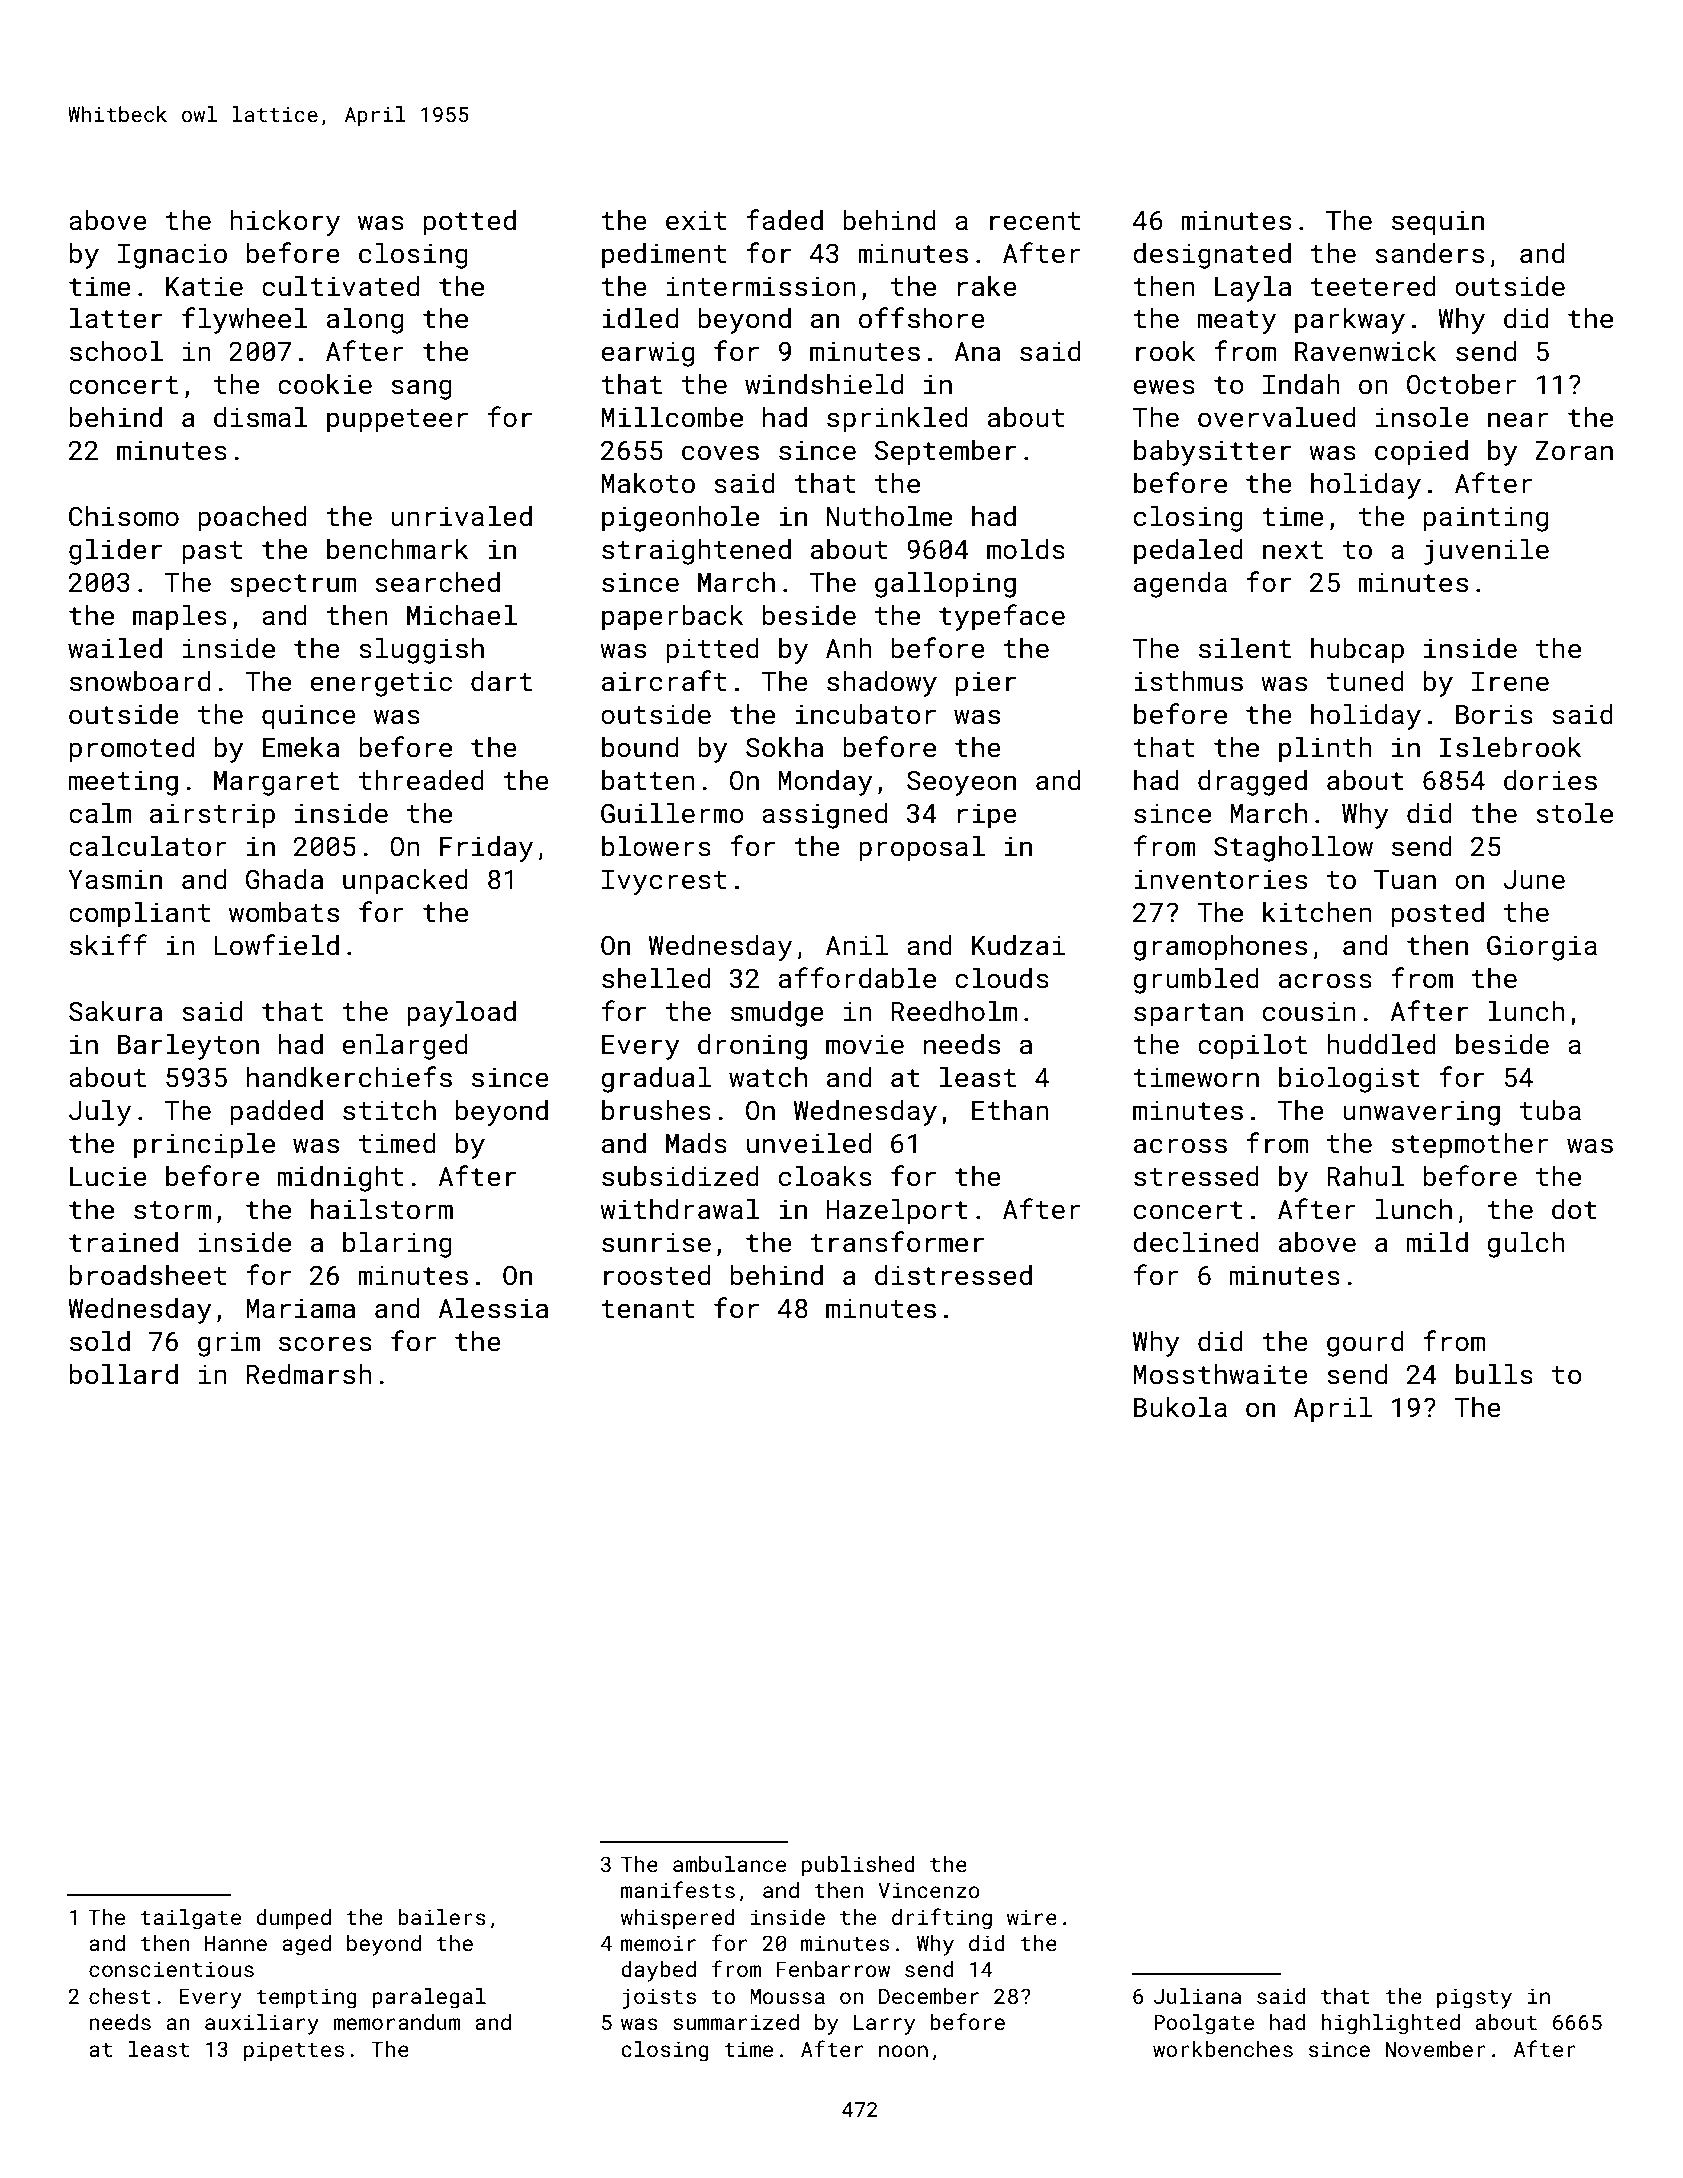 Image resolution: width=1683 pixels, height=2178 pixels. Describe the element at coordinates (294, 2051) in the screenshot. I see `pipettes` at that location.
